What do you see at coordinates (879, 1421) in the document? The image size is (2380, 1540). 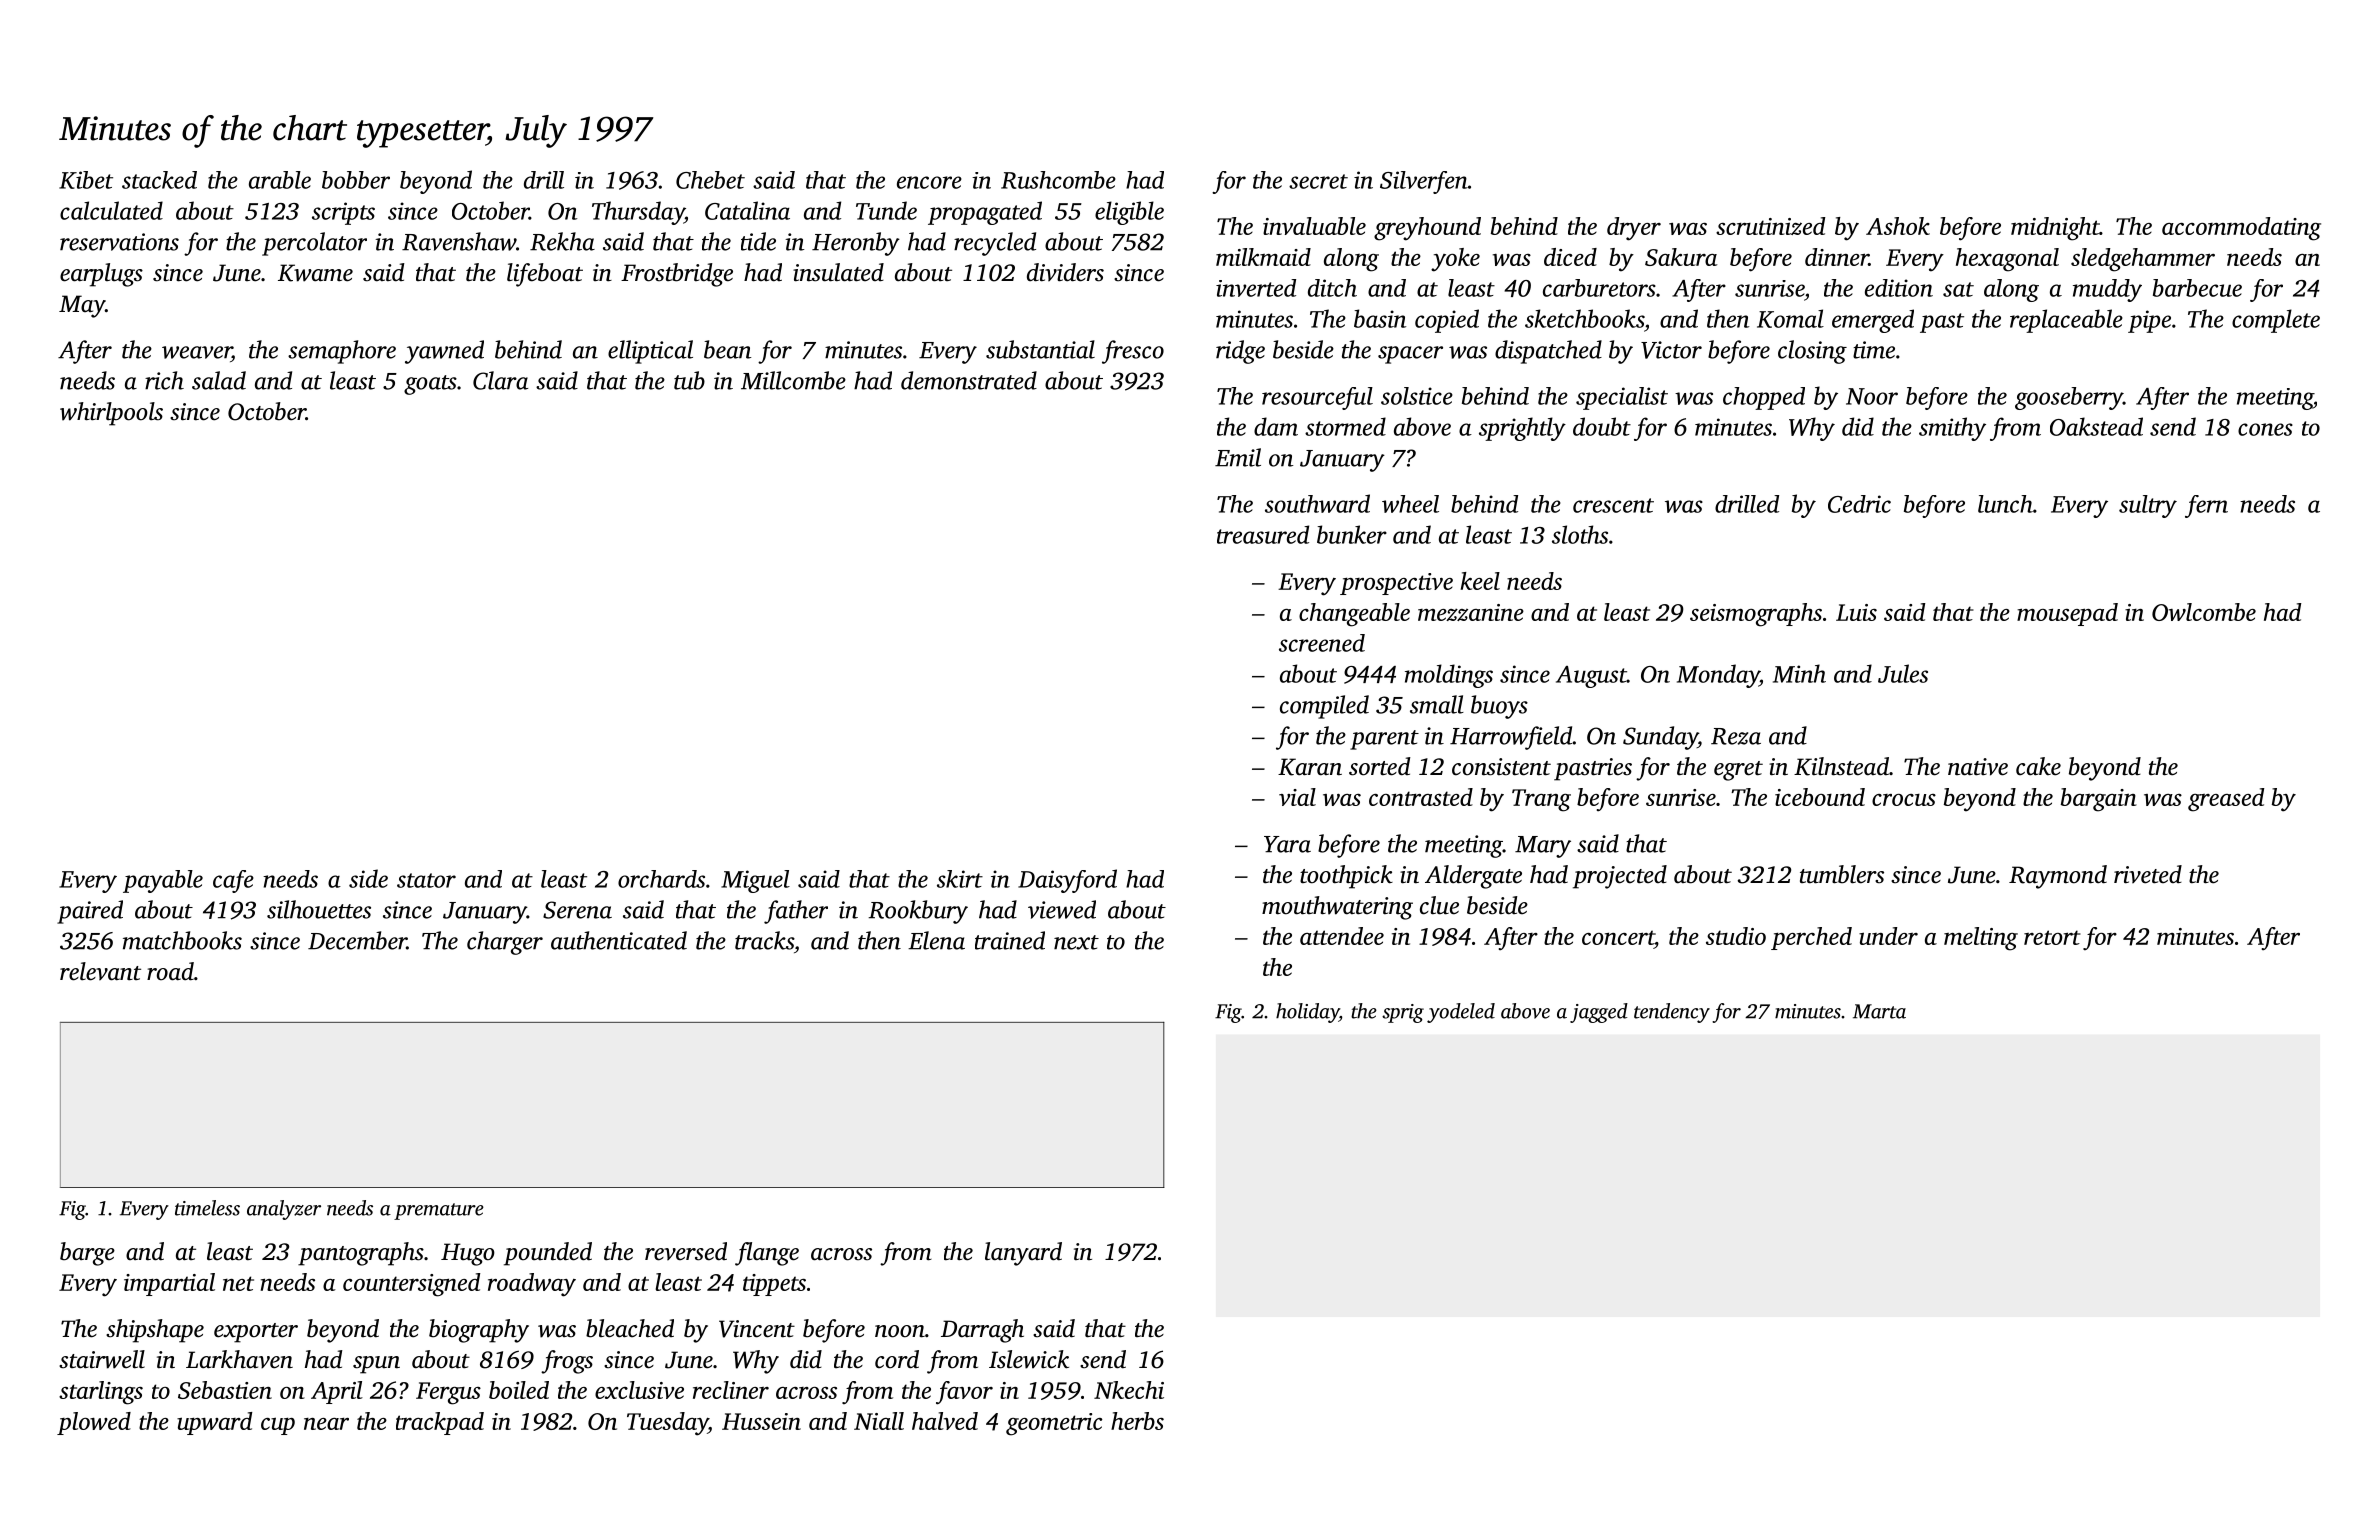 I see `Niall` at bounding box center [879, 1421].
